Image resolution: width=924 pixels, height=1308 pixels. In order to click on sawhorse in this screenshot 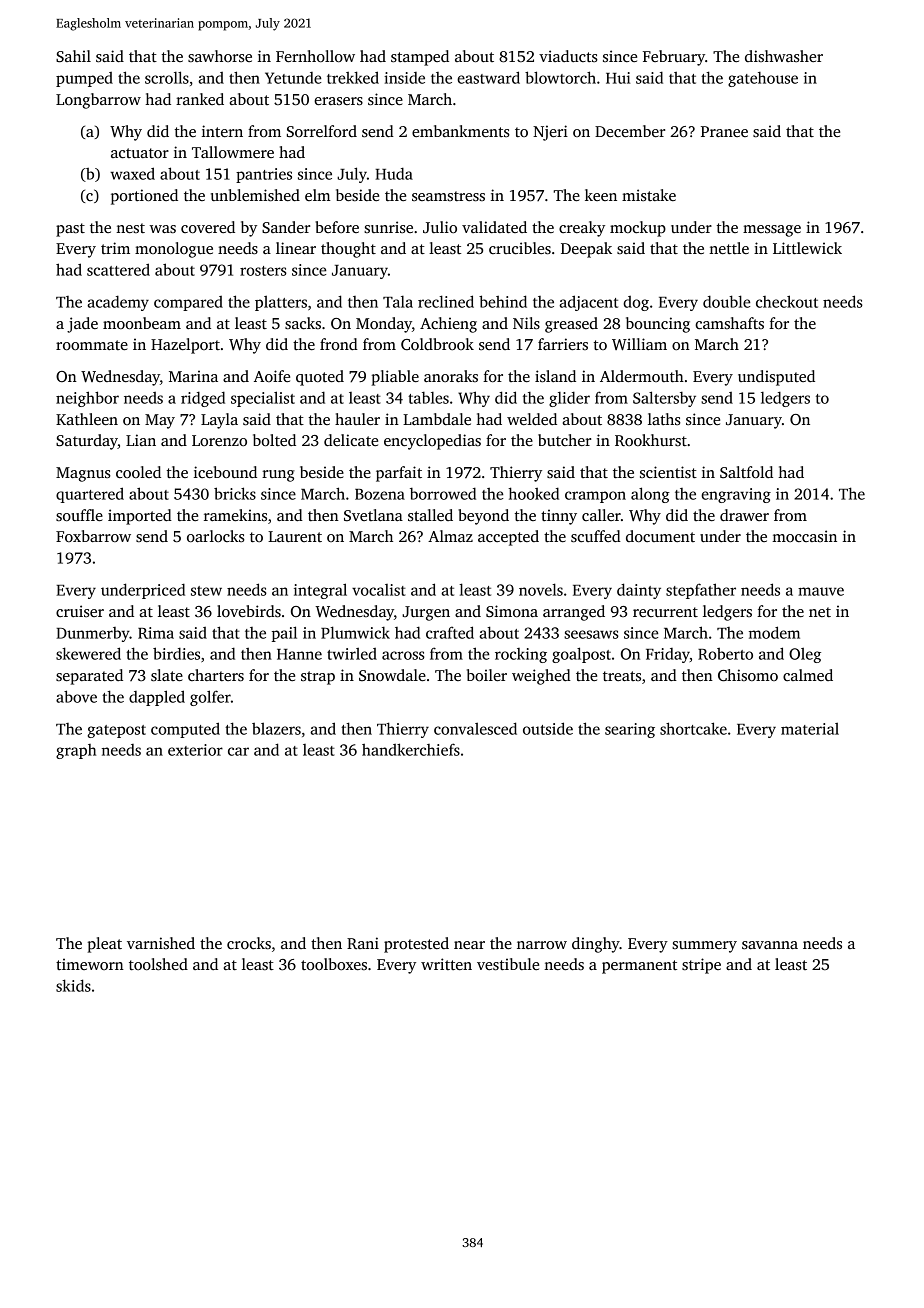, I will do `click(220, 56)`.
